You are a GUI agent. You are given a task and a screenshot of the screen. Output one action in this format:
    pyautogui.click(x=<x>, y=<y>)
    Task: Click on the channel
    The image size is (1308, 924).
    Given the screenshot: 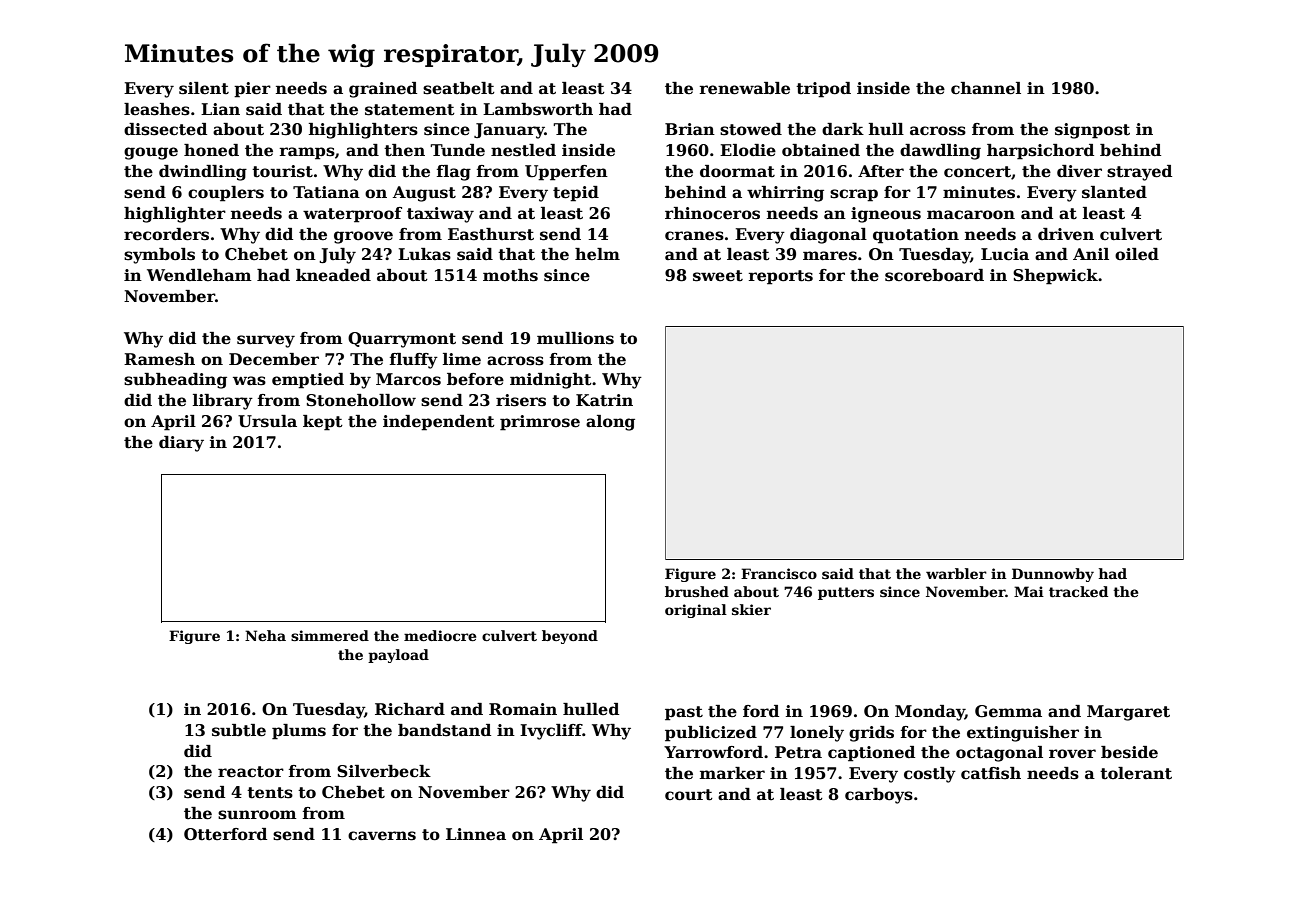 What is the action you would take?
    pyautogui.click(x=986, y=88)
